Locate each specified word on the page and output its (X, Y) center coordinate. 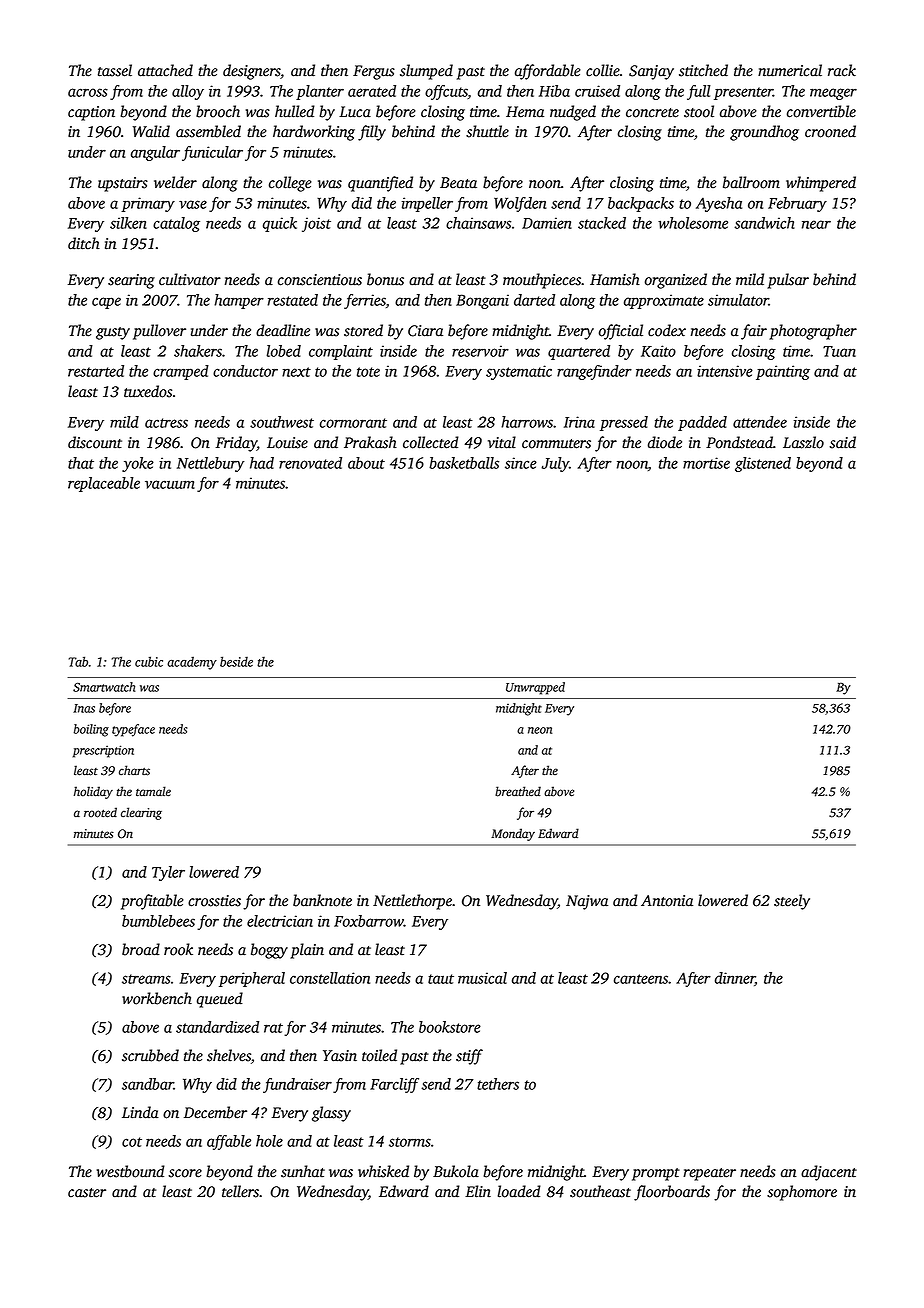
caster (87, 1193)
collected (431, 442)
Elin (478, 1191)
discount (95, 442)
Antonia (667, 901)
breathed (518, 791)
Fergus (374, 72)
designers (251, 72)
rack (842, 70)
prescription (103, 751)
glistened (763, 464)
